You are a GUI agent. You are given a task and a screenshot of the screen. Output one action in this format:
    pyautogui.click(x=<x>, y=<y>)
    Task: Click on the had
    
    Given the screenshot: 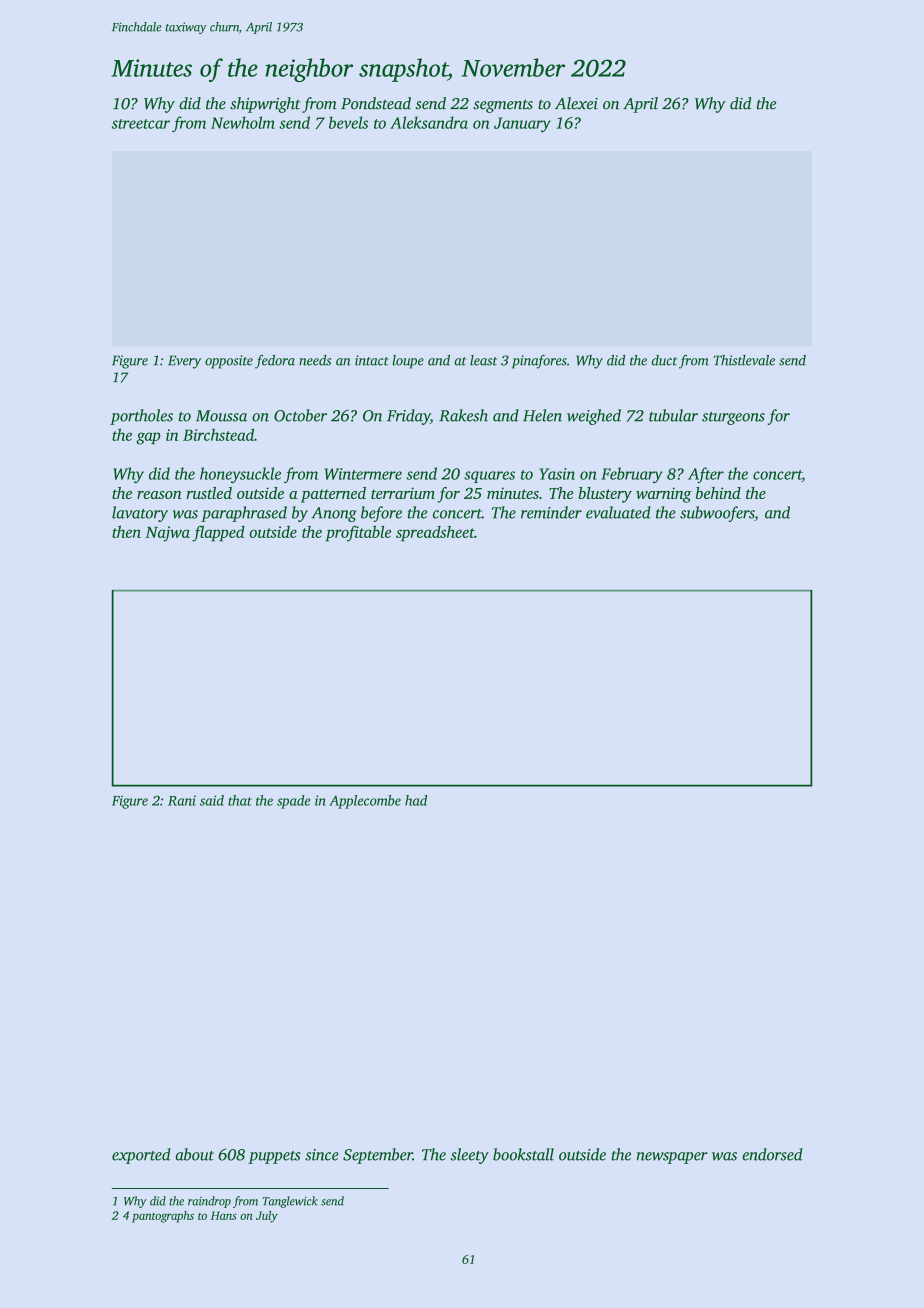 What is the action you would take?
    pyautogui.click(x=416, y=800)
